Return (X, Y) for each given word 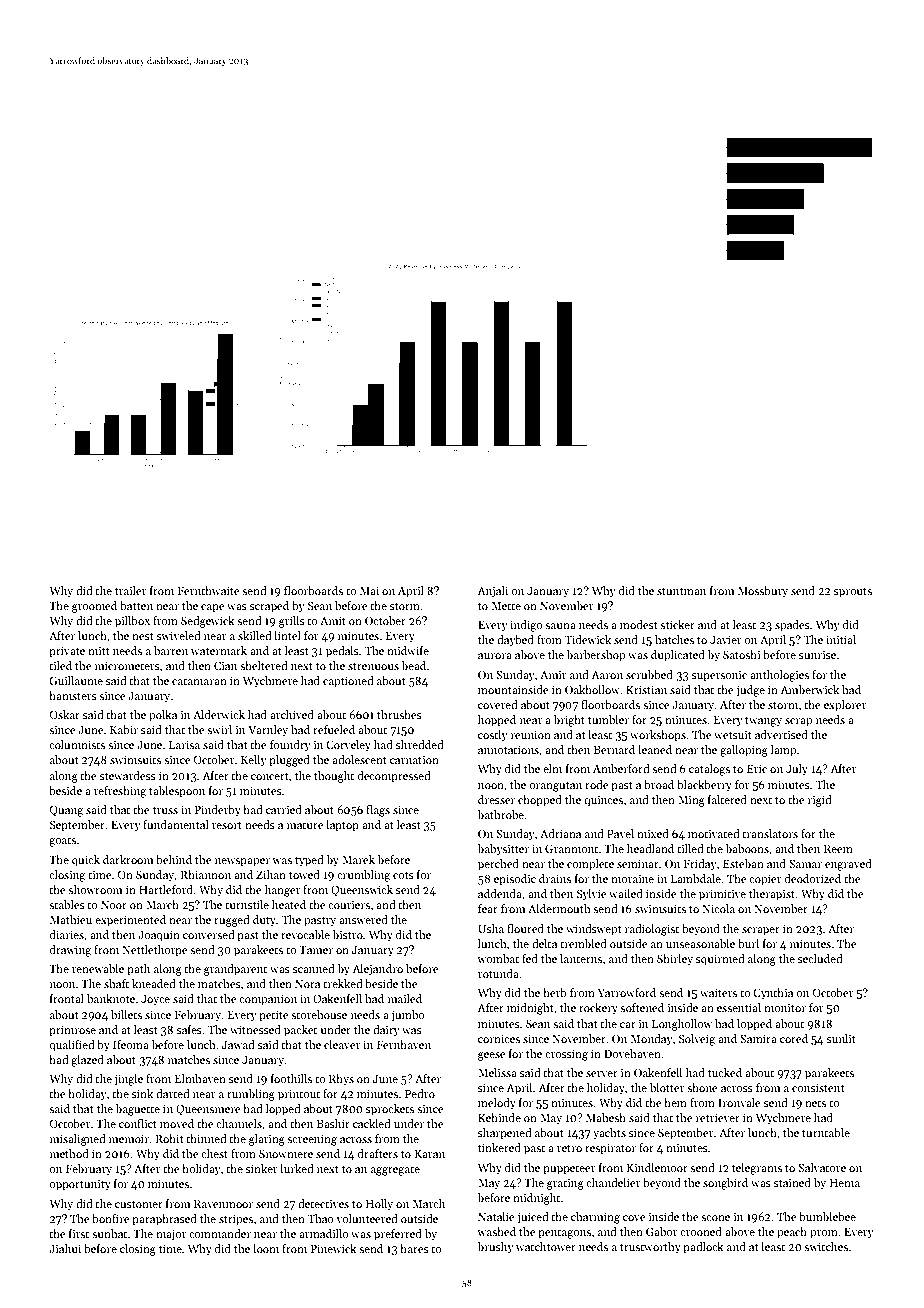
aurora (495, 656)
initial (841, 639)
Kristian (646, 689)
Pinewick (334, 1248)
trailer (130, 590)
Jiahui (65, 1248)
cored (794, 1038)
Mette (506, 606)
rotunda (498, 973)
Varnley (268, 731)
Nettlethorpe (155, 951)
